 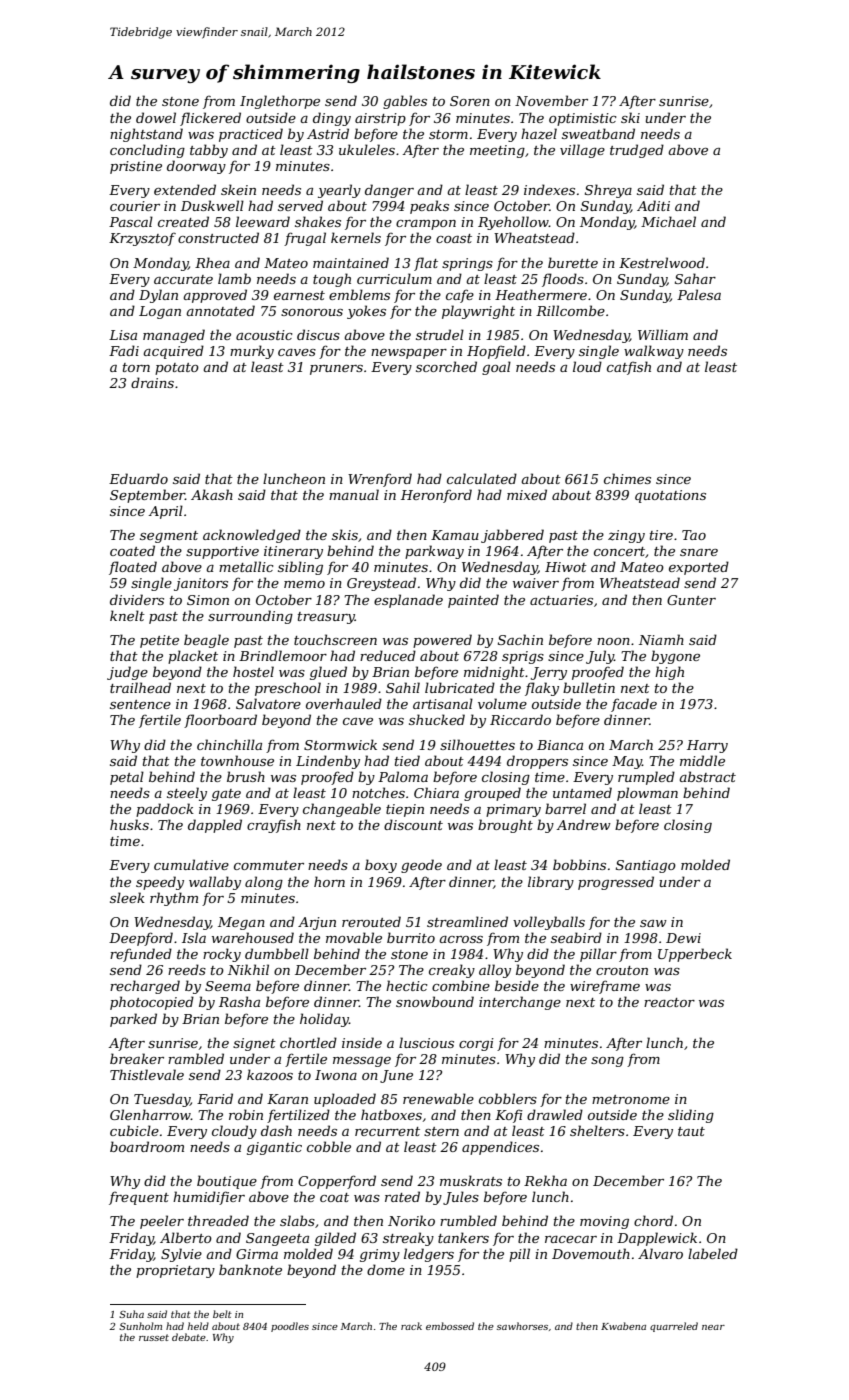 I want to click on chortled, so click(x=308, y=1042).
